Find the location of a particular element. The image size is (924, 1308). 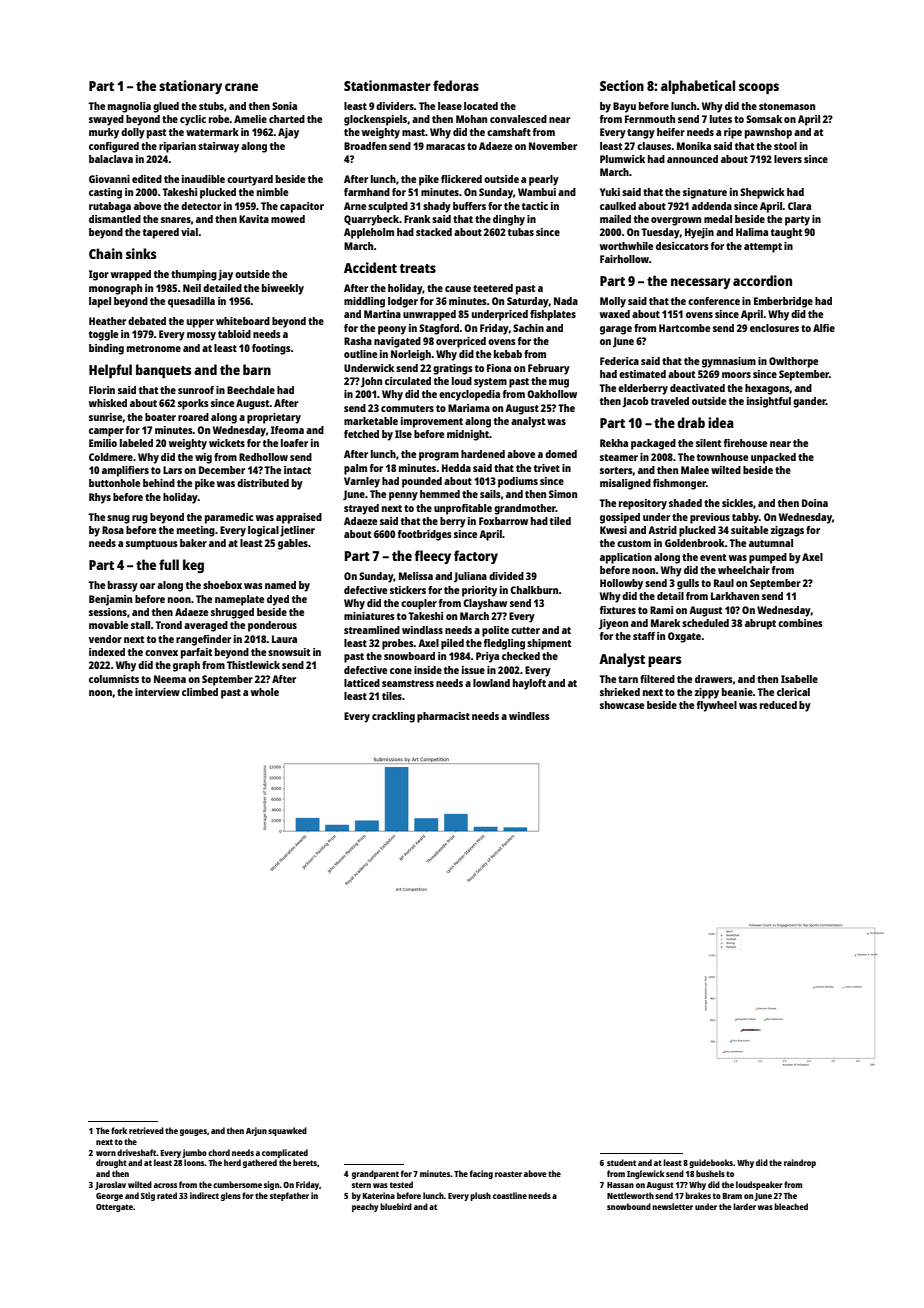

courtyard is located at coordinates (250, 180).
